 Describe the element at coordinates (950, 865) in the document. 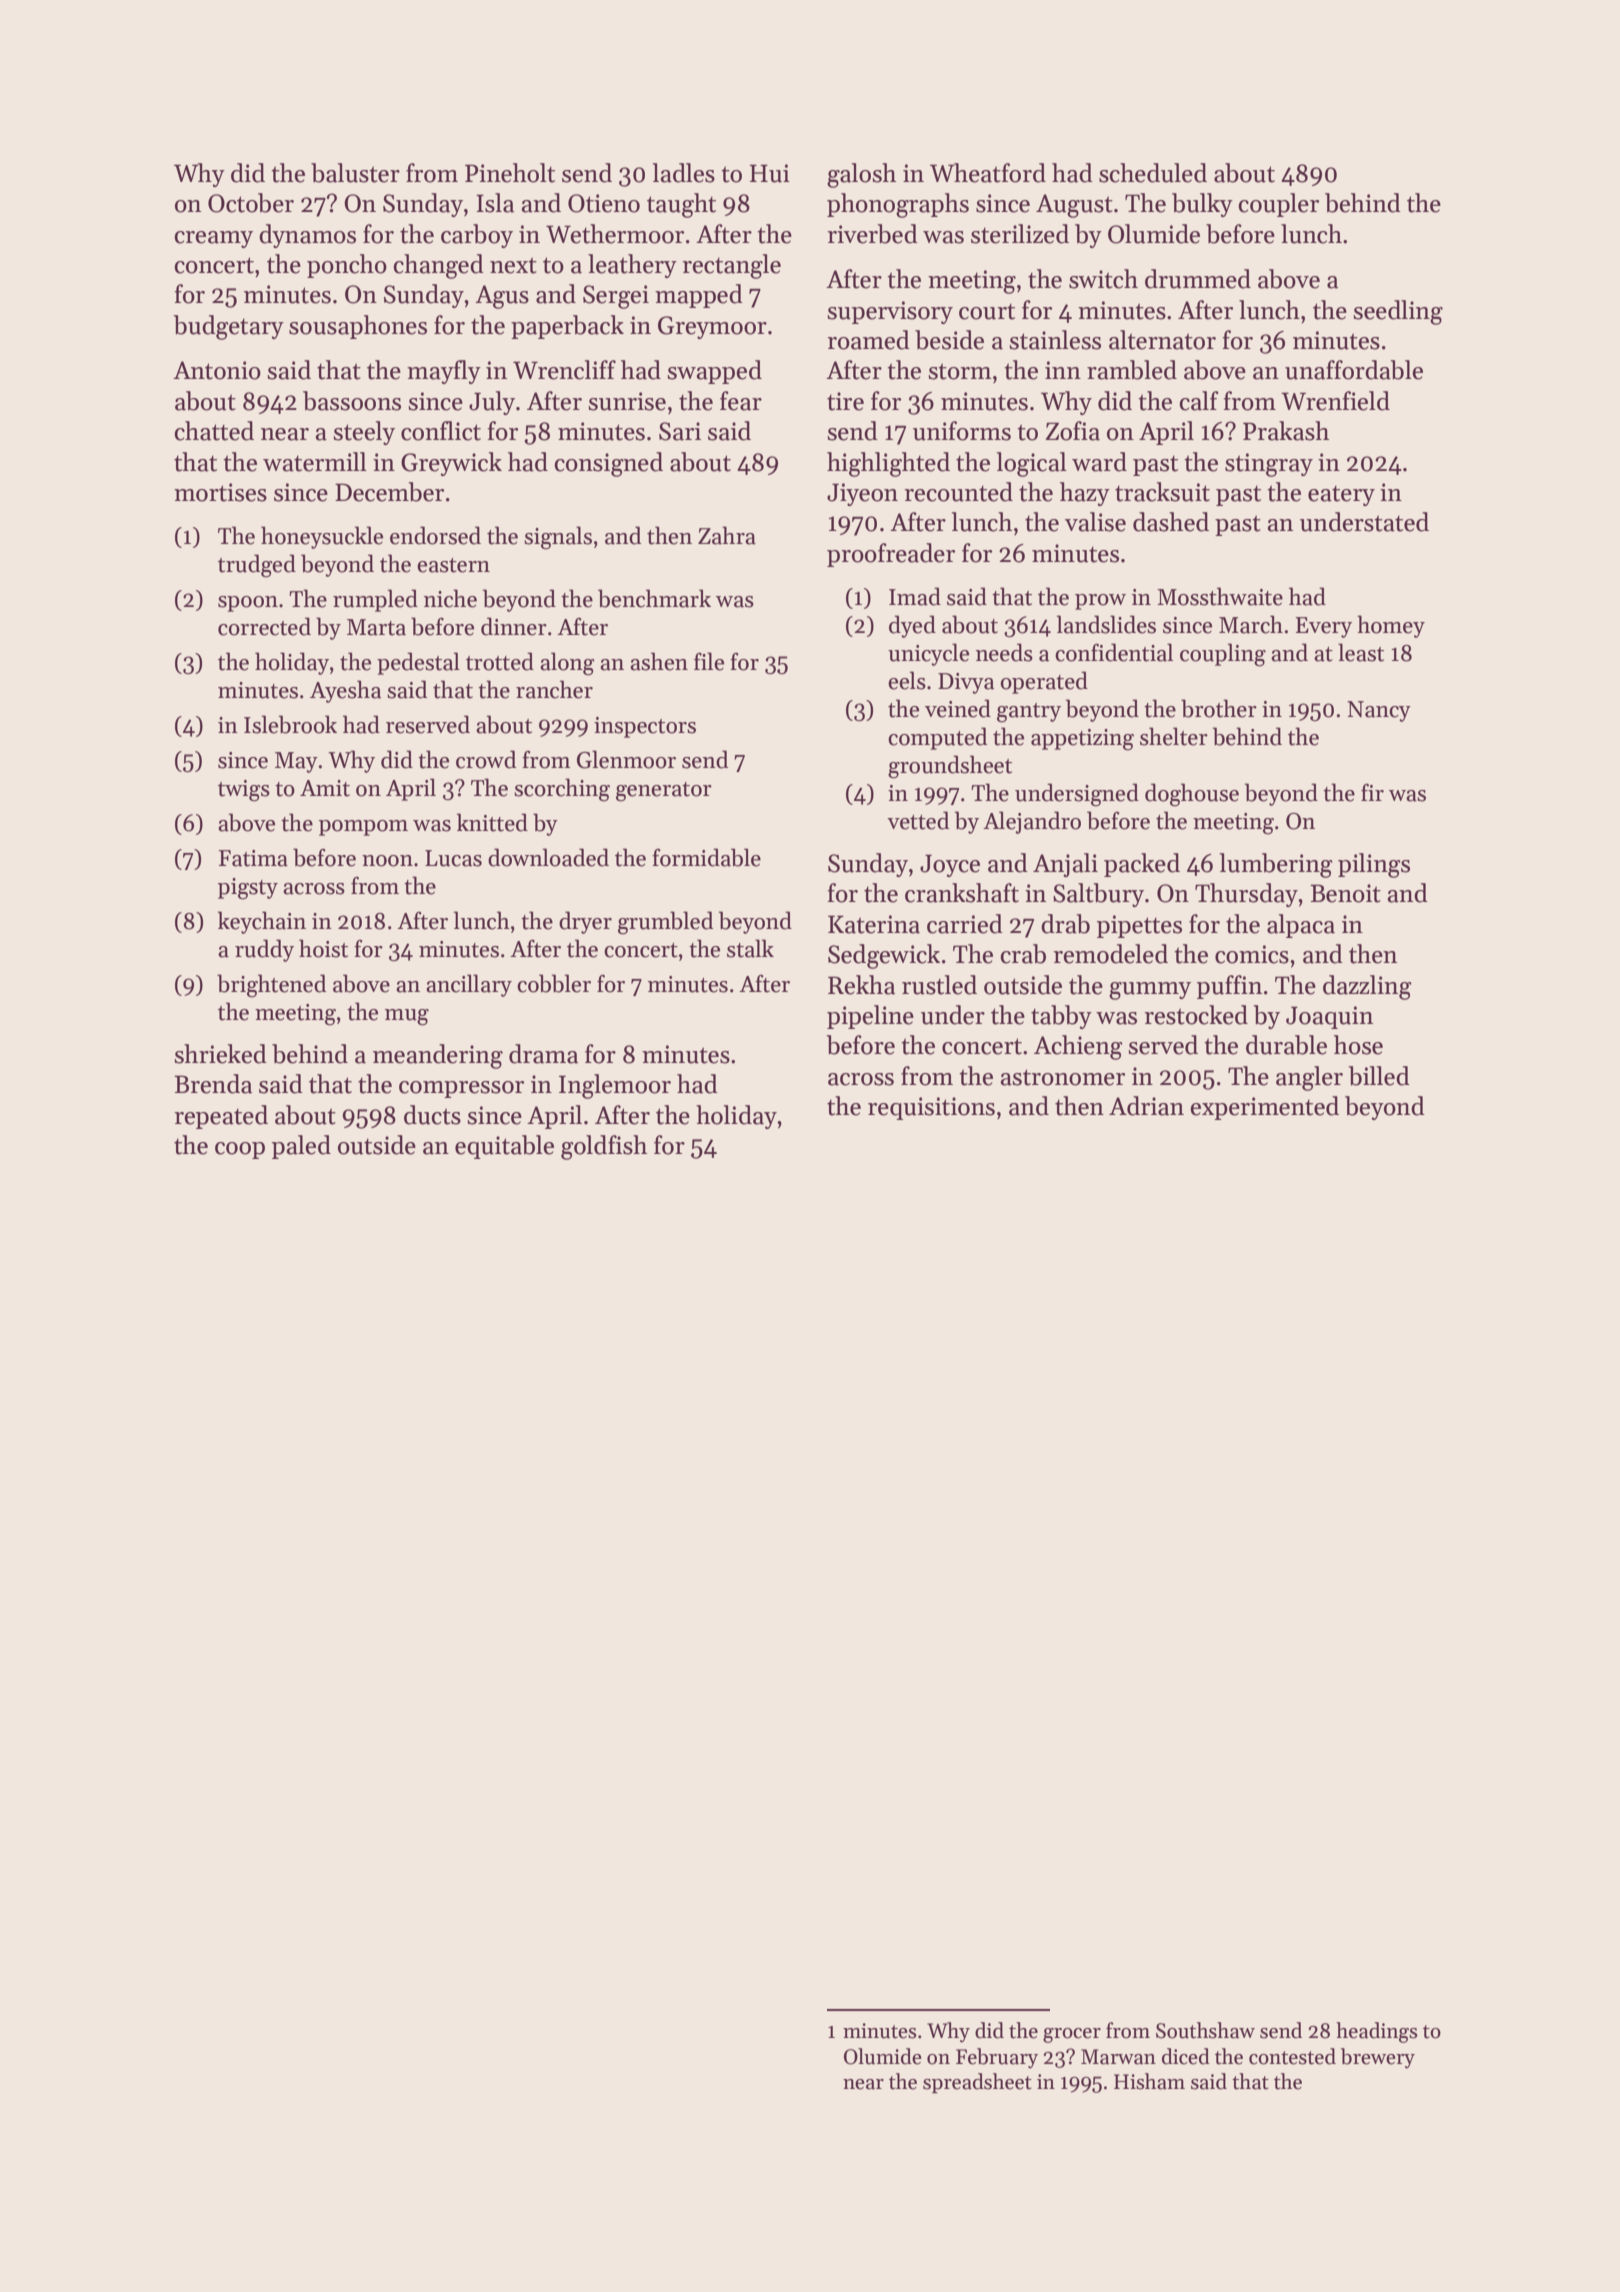

I see `Joyce` at that location.
